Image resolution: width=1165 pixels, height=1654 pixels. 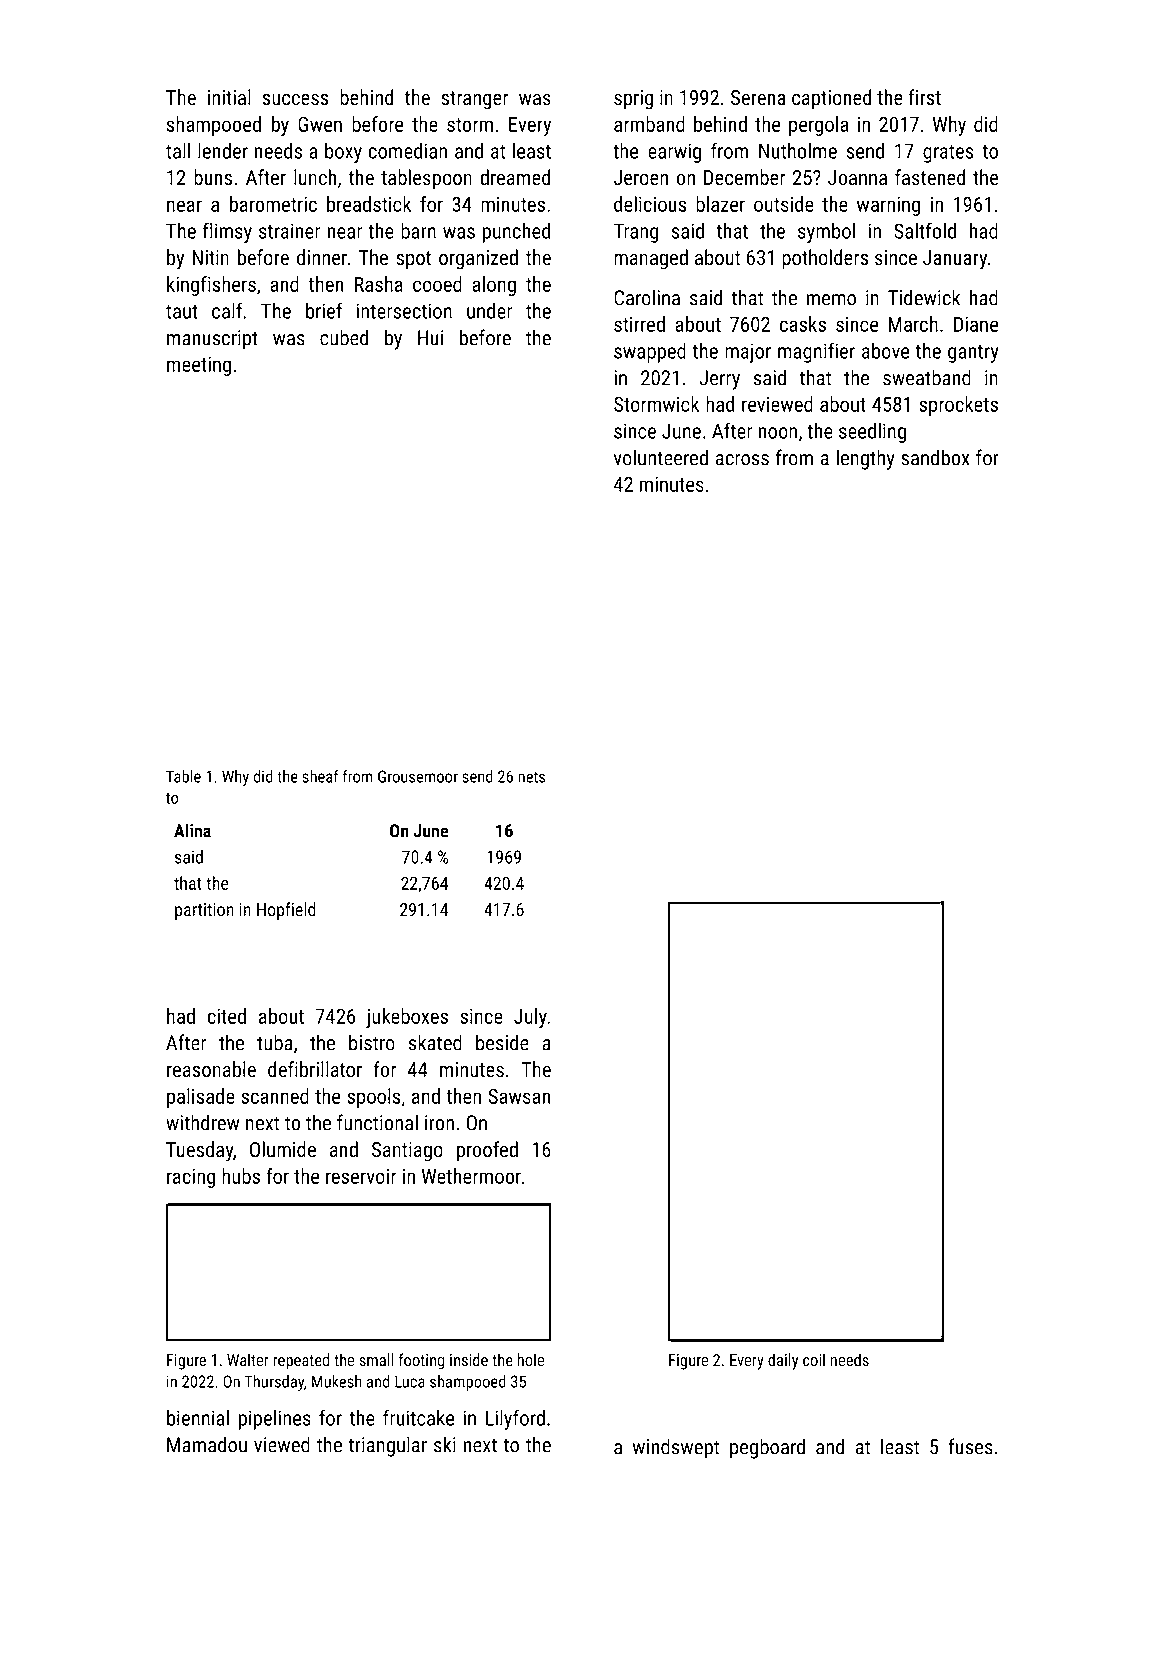 What do you see at coordinates (275, 1096) in the page?
I see `scanned` at bounding box center [275, 1096].
